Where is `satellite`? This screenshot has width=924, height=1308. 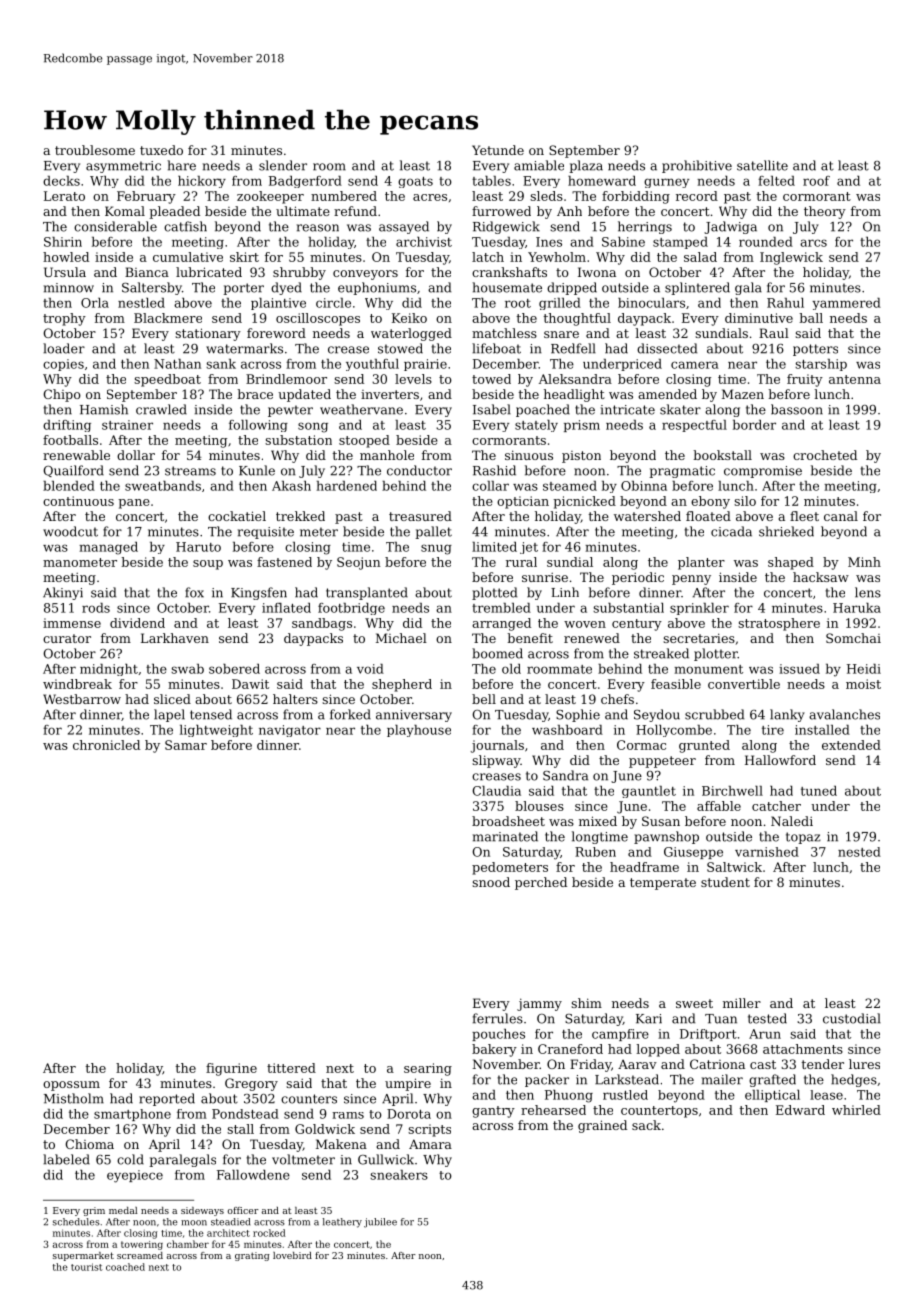 satellite is located at coordinates (762, 165).
